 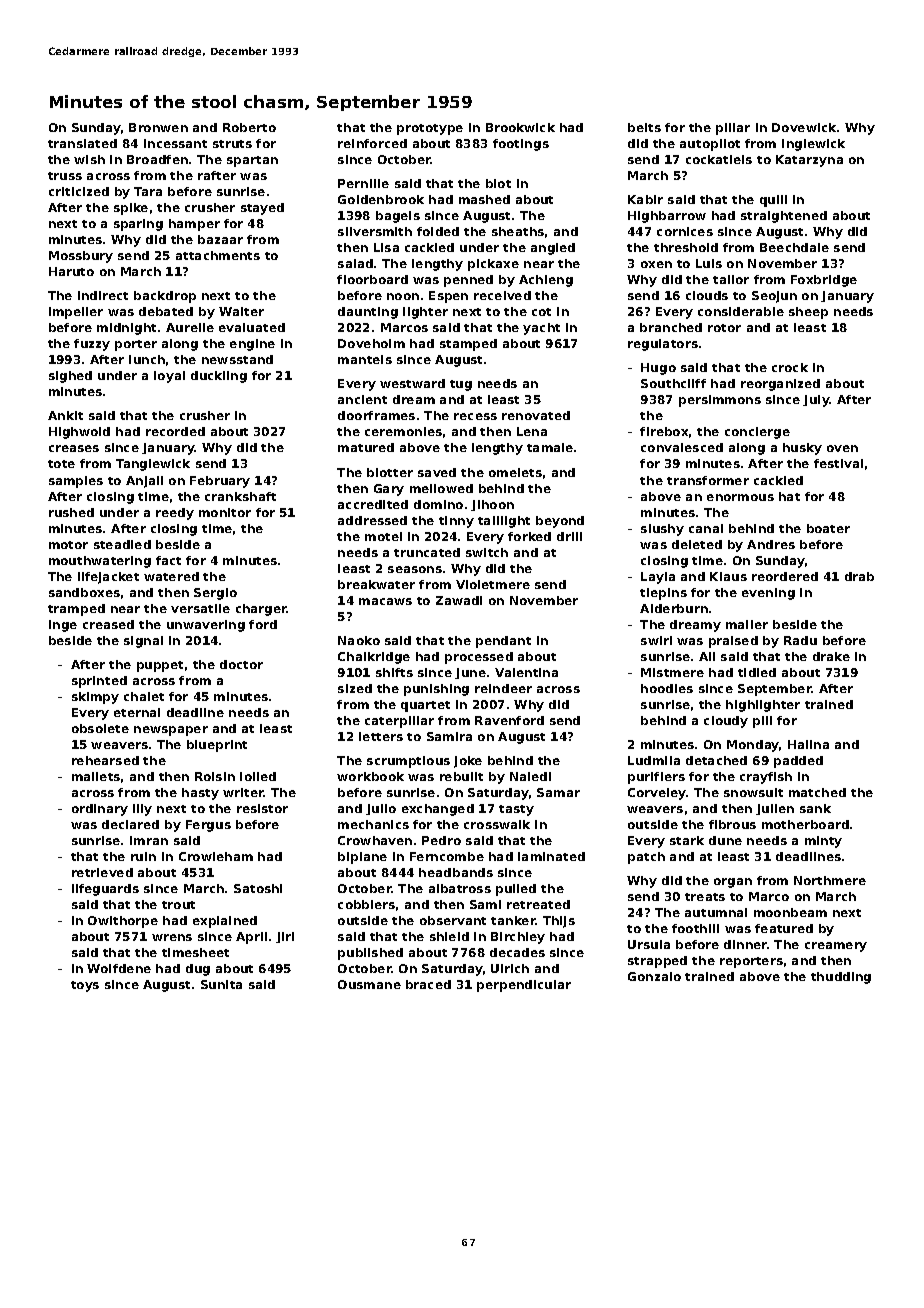 What do you see at coordinates (428, 984) in the screenshot?
I see `braced` at bounding box center [428, 984].
